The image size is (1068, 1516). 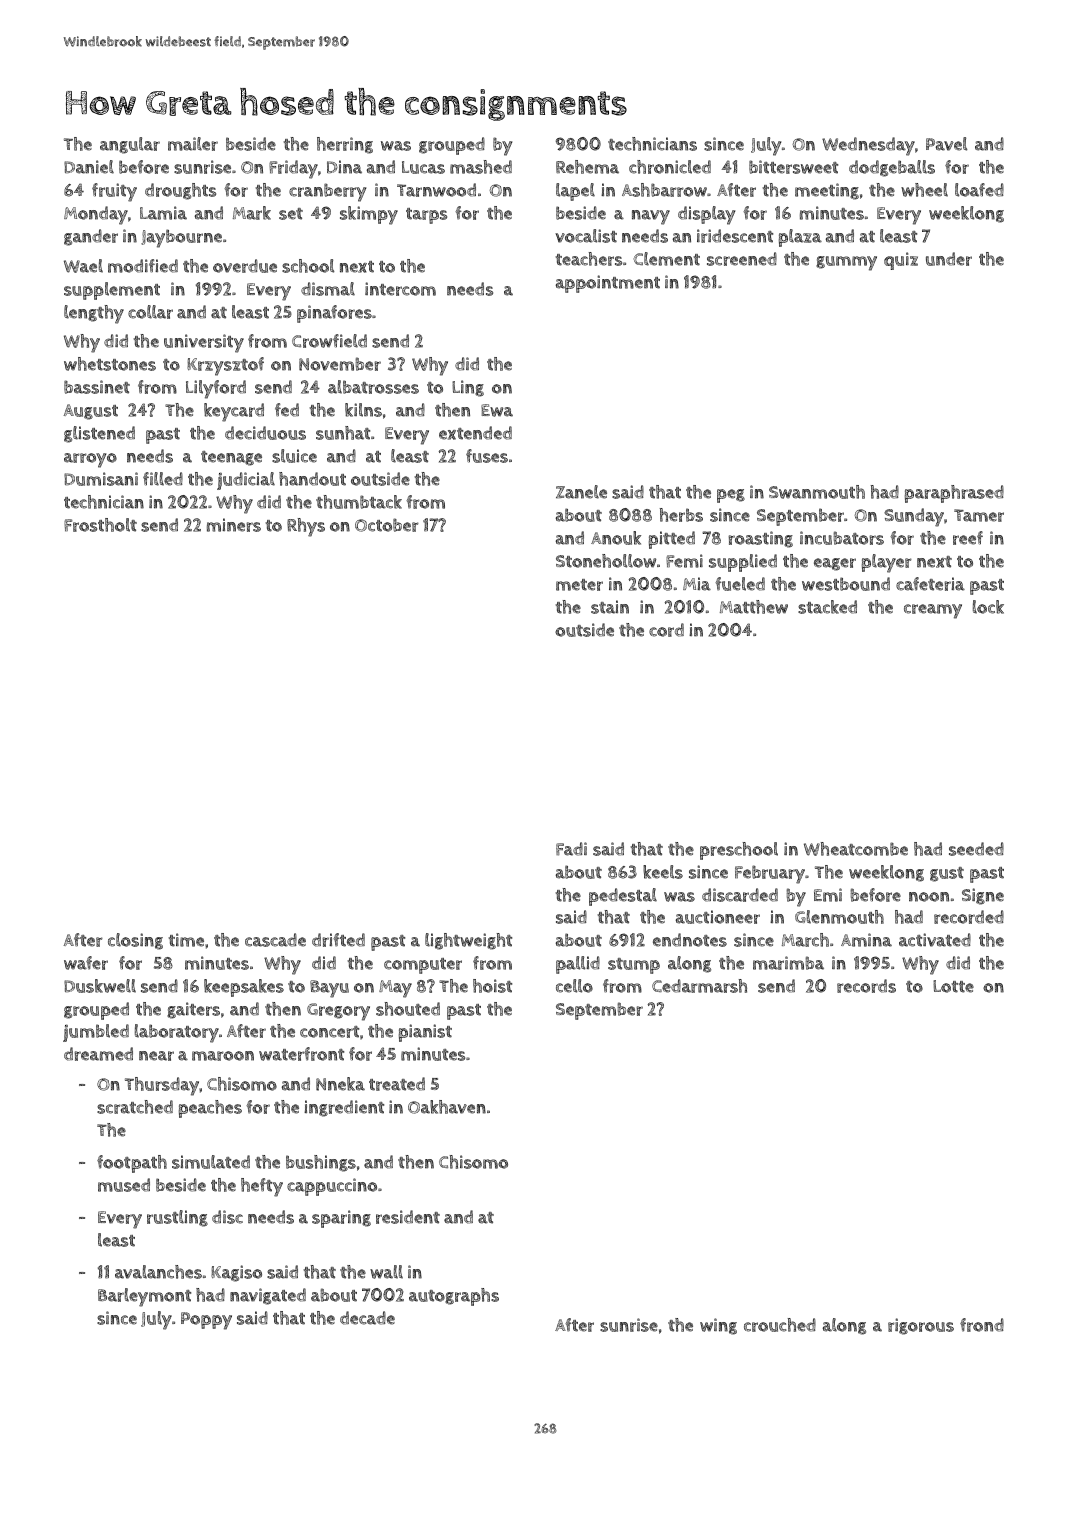 I want to click on cranberry, so click(x=327, y=192).
